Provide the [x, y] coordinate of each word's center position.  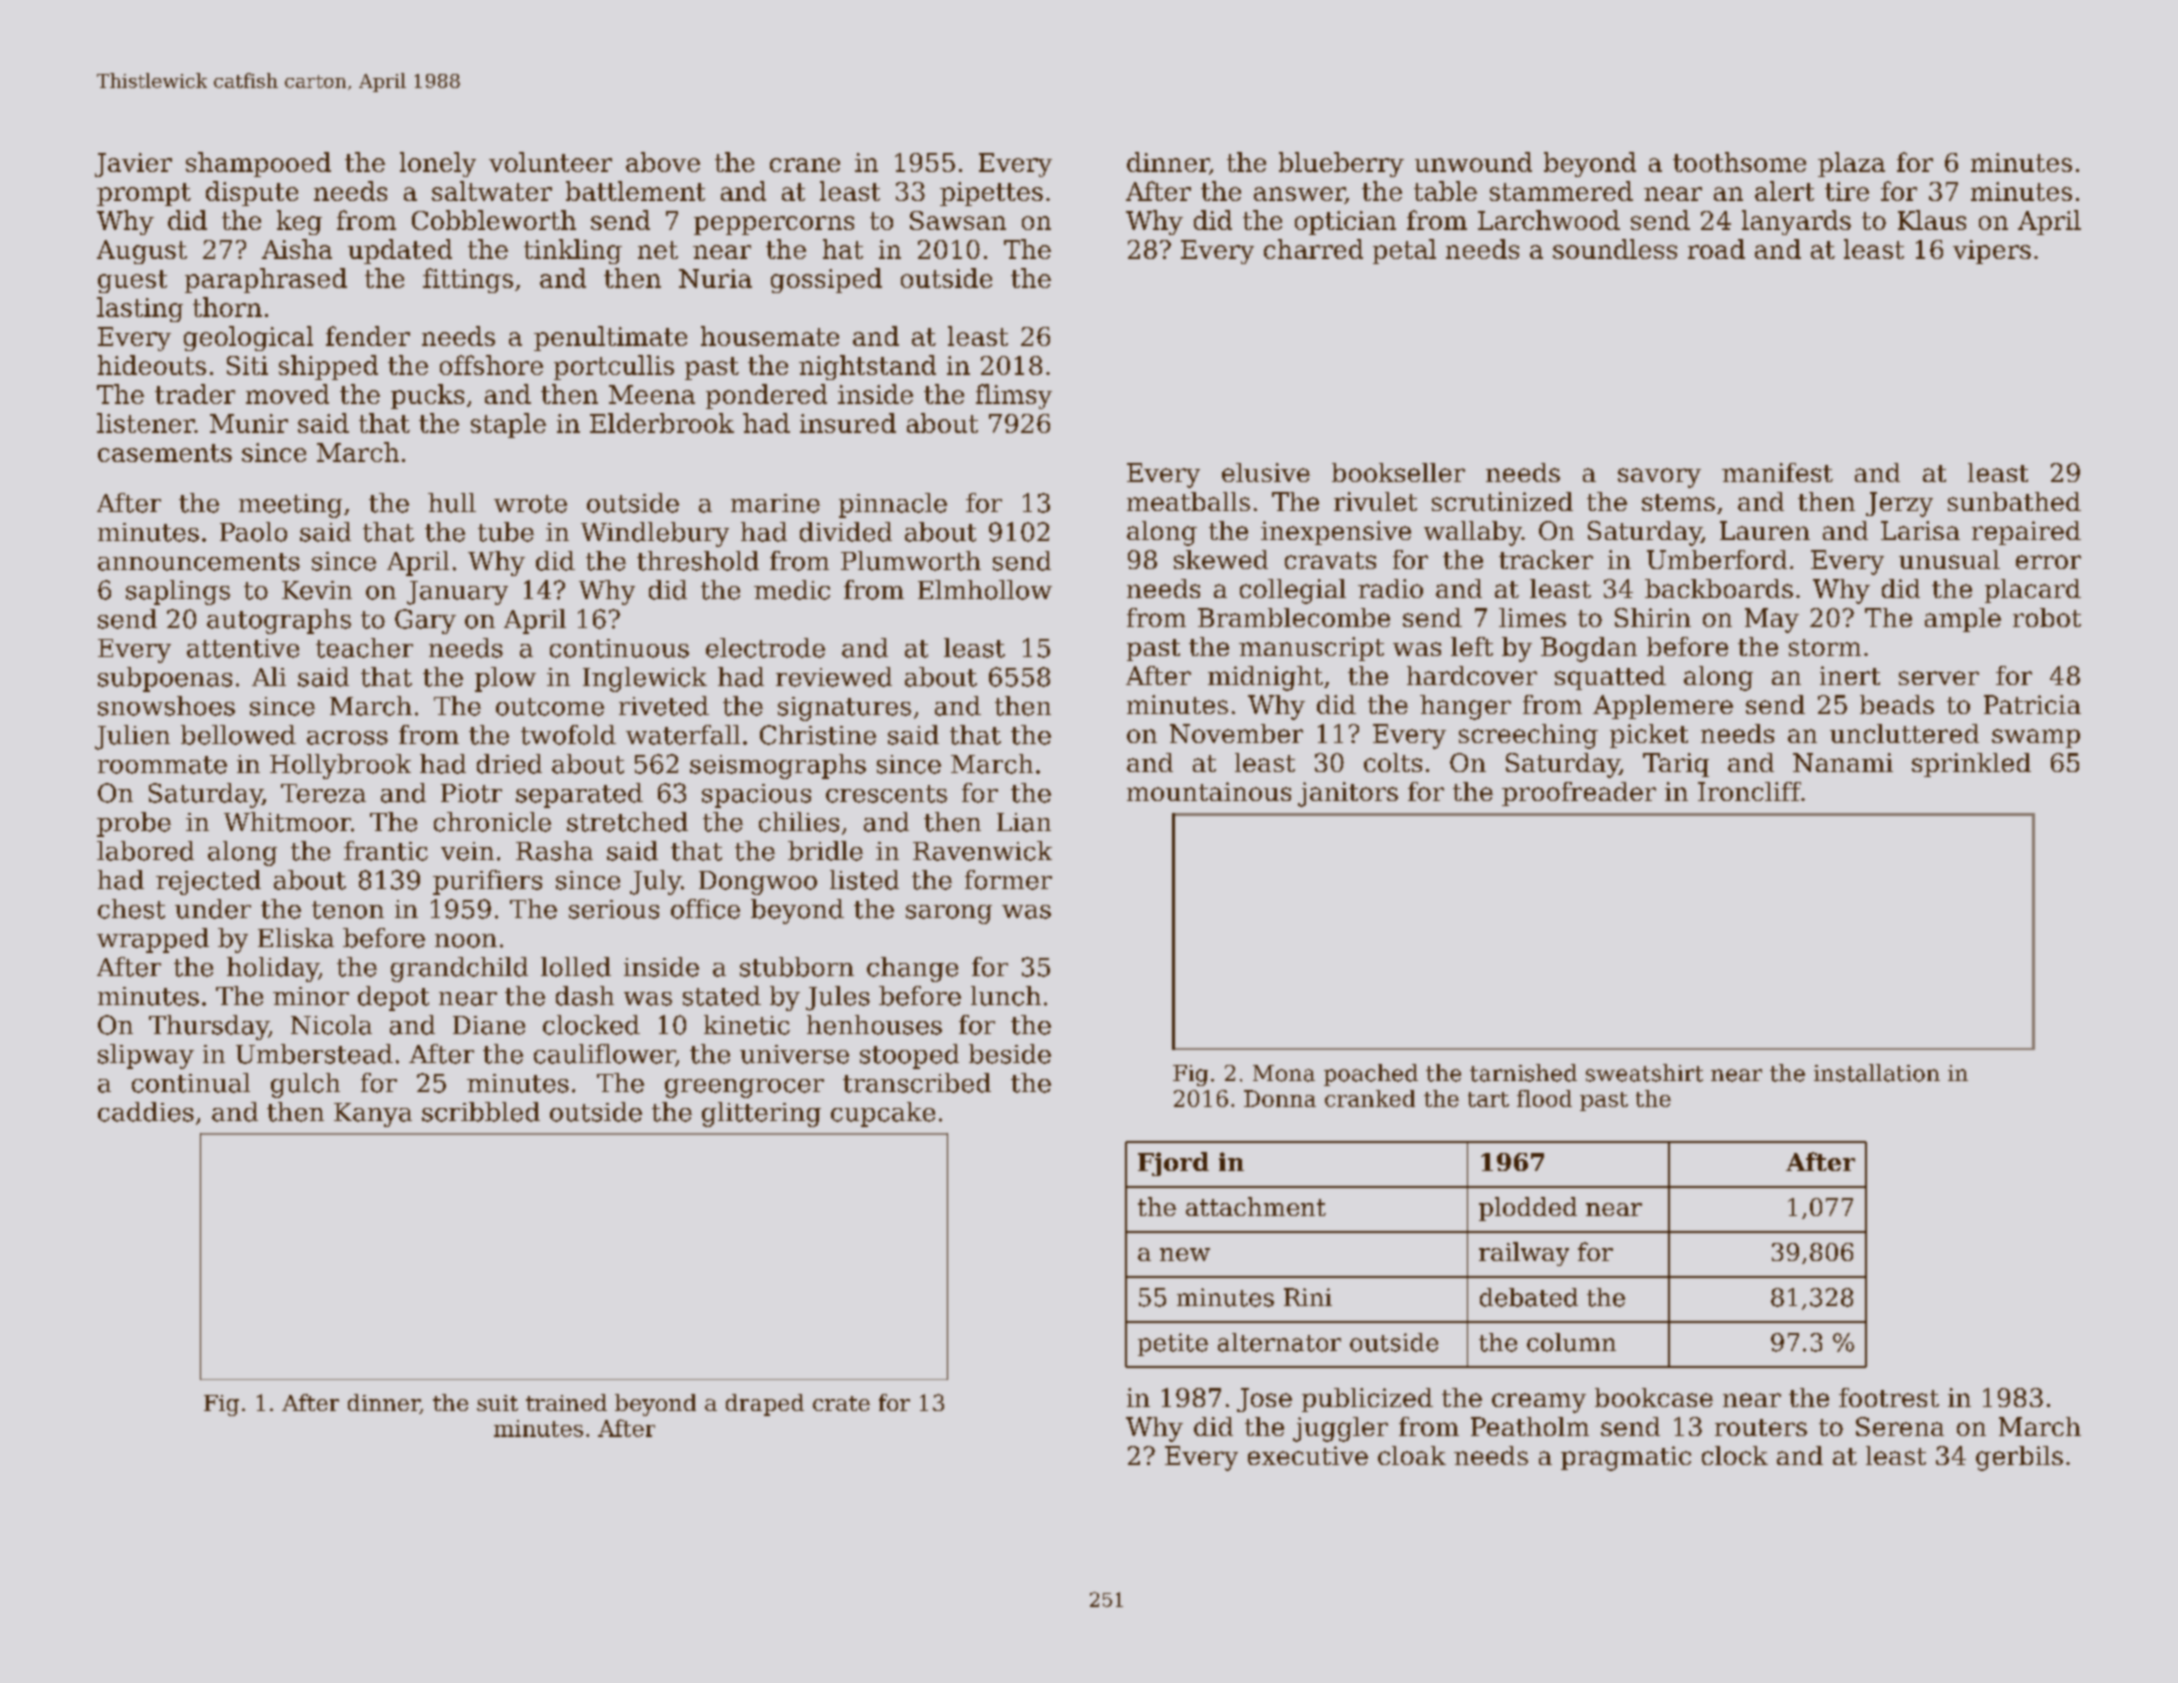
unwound [1473, 162]
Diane [489, 1025]
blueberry [1341, 164]
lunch [1006, 996]
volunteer [550, 162]
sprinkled [1971, 765]
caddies [146, 1112]
